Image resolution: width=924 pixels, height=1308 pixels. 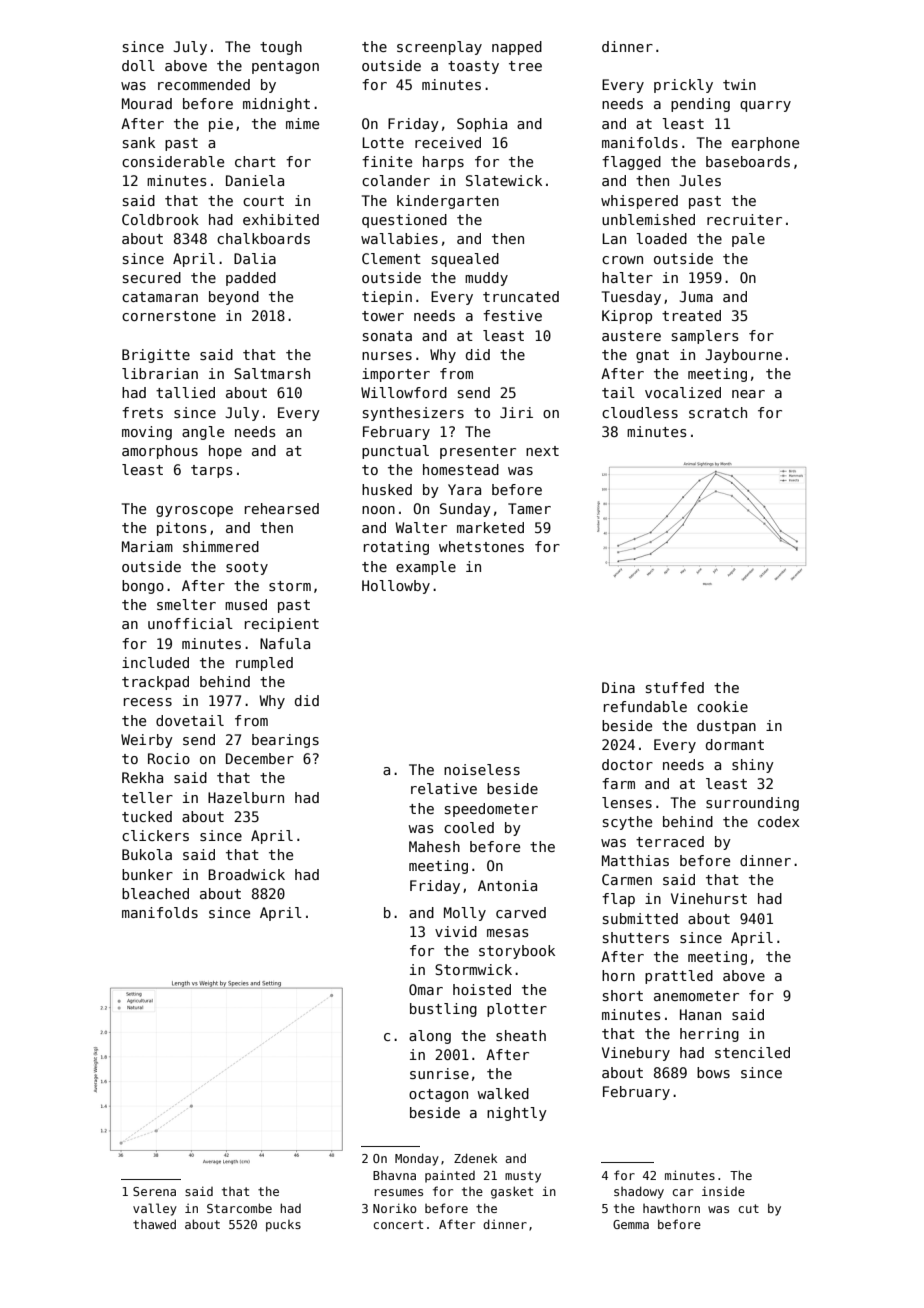 What do you see at coordinates (739, 84) in the page?
I see `twin` at bounding box center [739, 84].
